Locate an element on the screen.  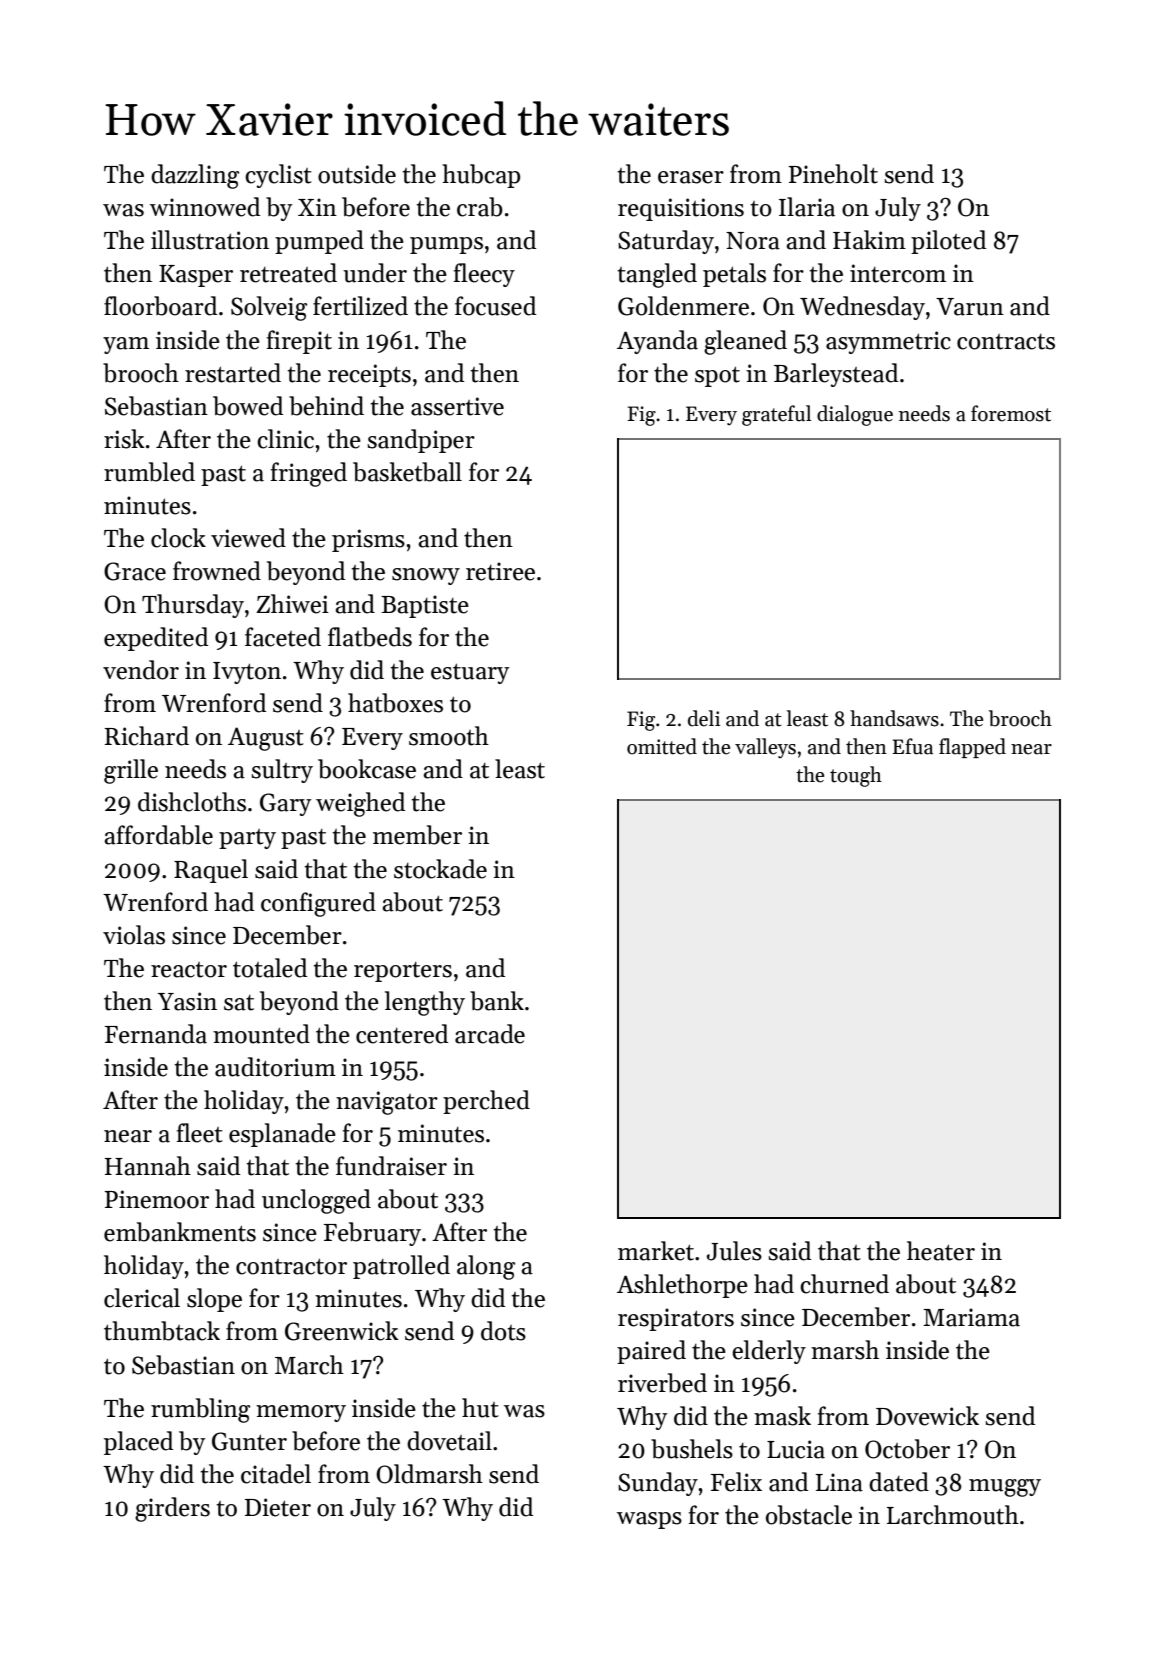
cyclist is located at coordinates (278, 176).
